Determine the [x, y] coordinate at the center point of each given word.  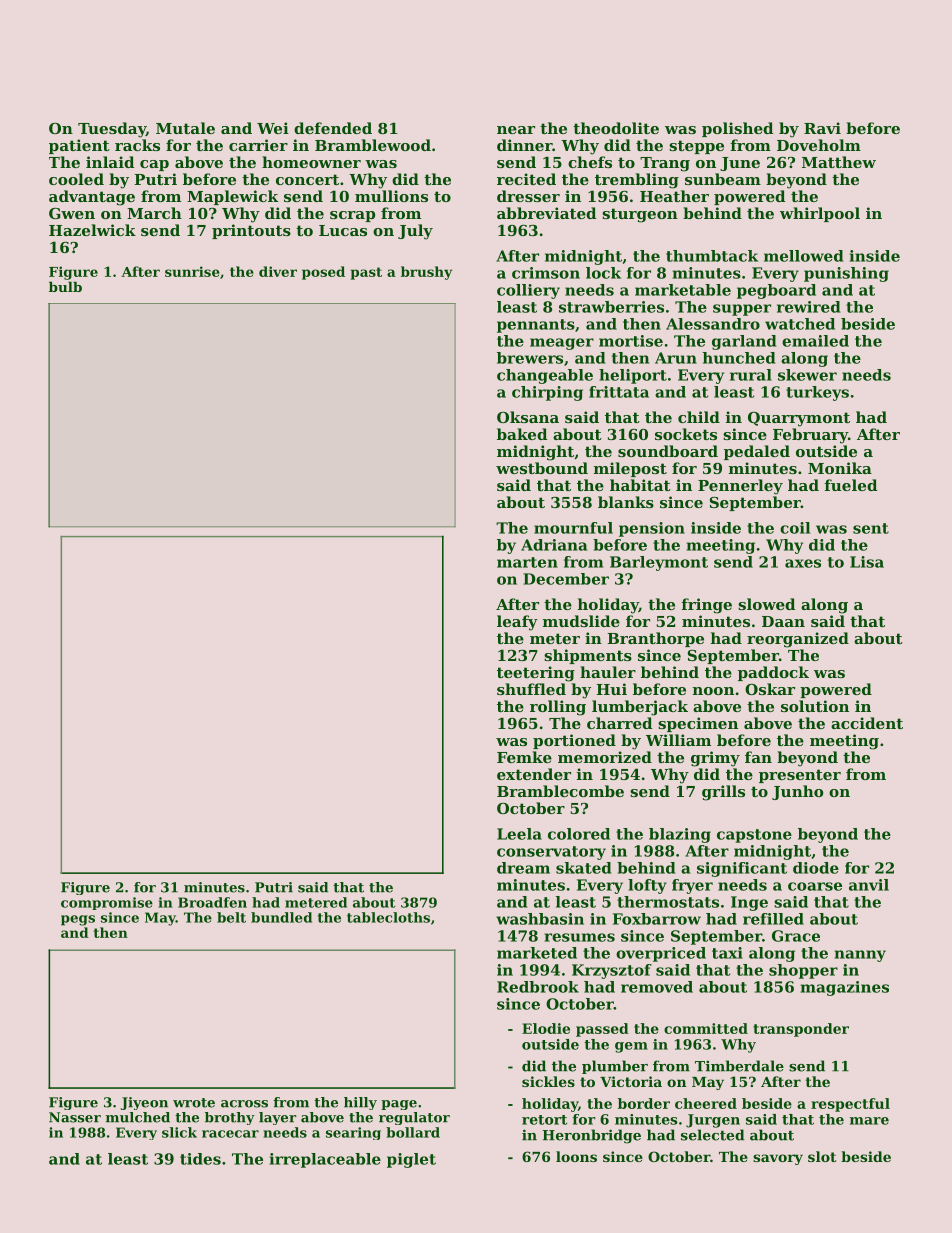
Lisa [867, 562]
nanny [860, 956]
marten [527, 562]
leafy [517, 623]
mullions [391, 196]
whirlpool [820, 214]
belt [231, 917]
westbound [542, 468]
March [154, 213]
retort [544, 1120]
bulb [65, 286]
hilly [360, 1103]
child [699, 417]
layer [278, 1118]
